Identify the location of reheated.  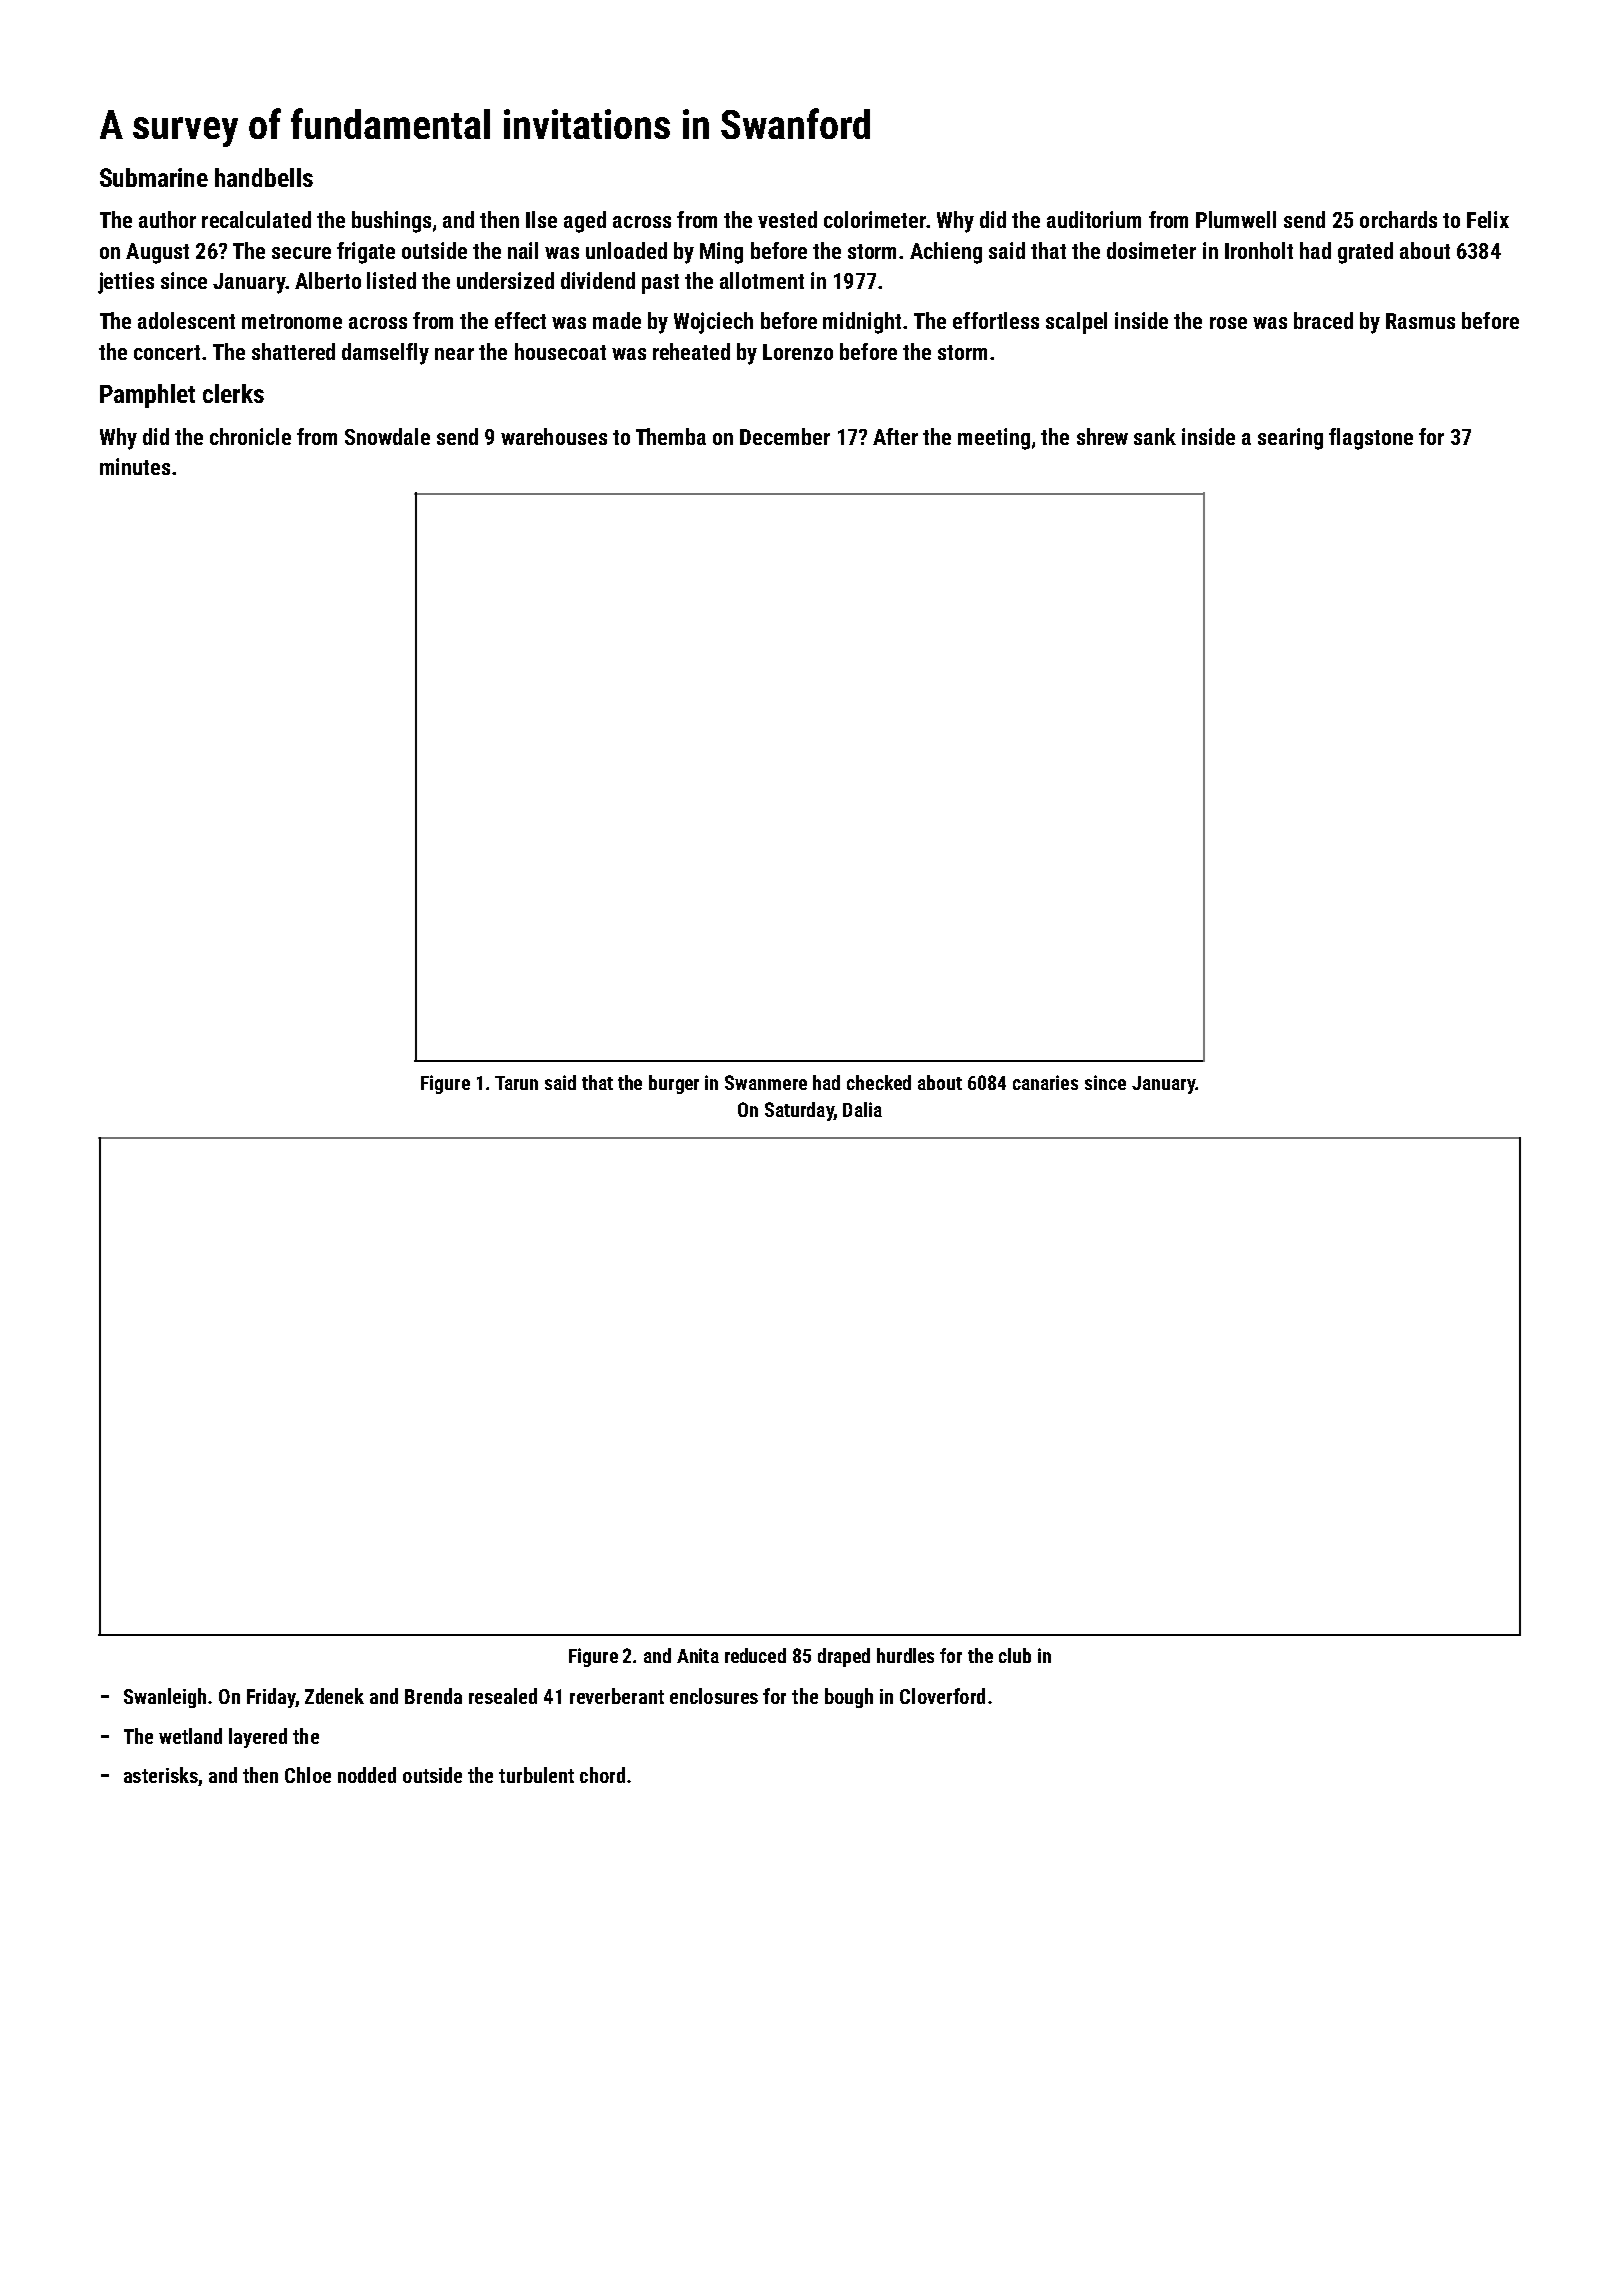
(691, 351).
